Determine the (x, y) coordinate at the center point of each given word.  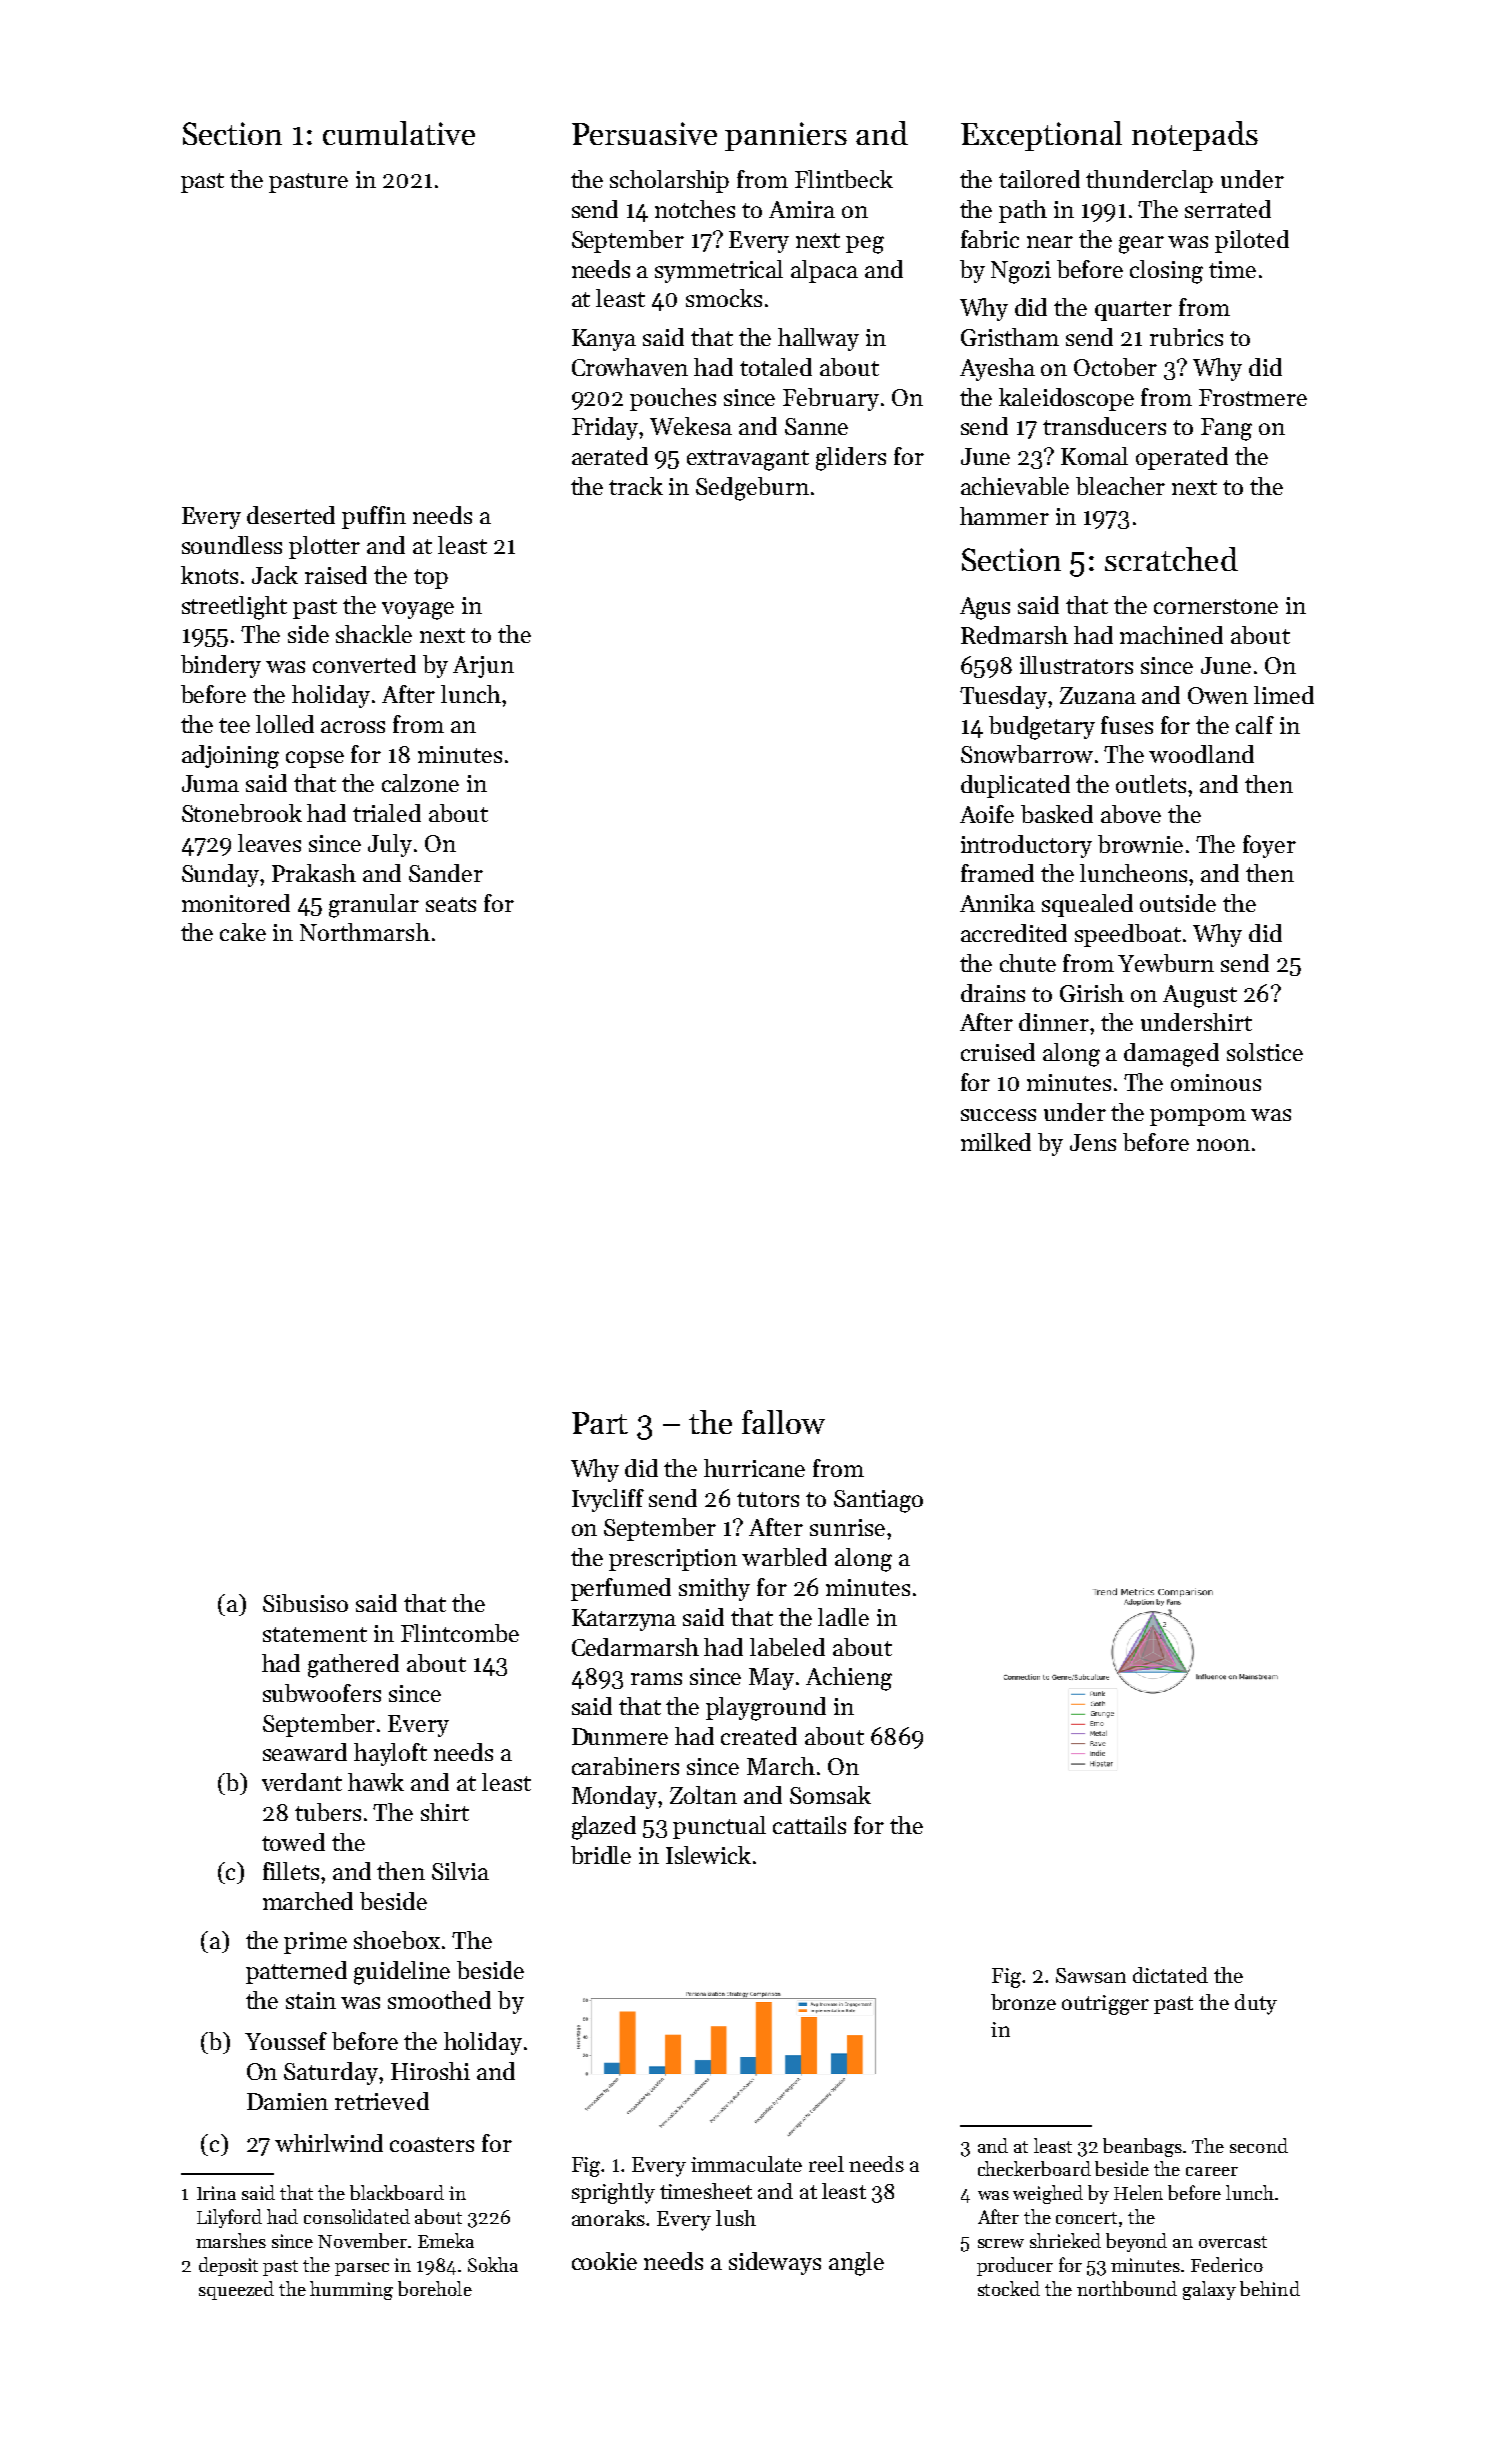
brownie (1140, 844)
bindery (221, 666)
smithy (714, 1589)
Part (600, 1423)
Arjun (483, 667)
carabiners (625, 1766)
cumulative (399, 133)
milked (996, 1142)
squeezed (236, 2290)
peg (865, 245)
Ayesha (997, 369)
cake (243, 932)
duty (1256, 2004)
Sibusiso (305, 1603)
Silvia (460, 1871)
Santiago (878, 1501)
